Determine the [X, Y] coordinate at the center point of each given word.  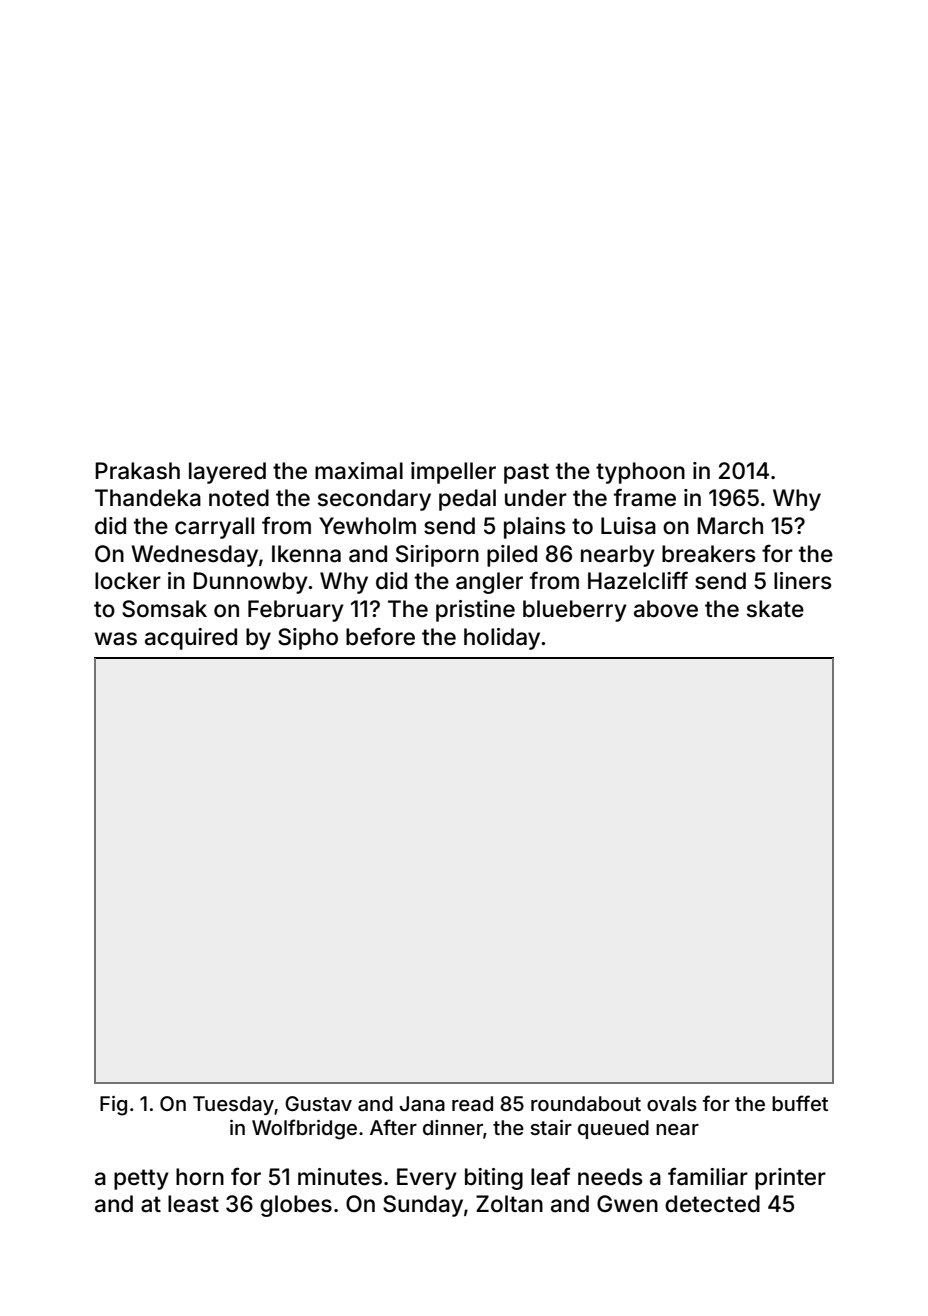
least [193, 1204]
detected [712, 1204]
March [730, 526]
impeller [453, 473]
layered [227, 473]
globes [296, 1206]
